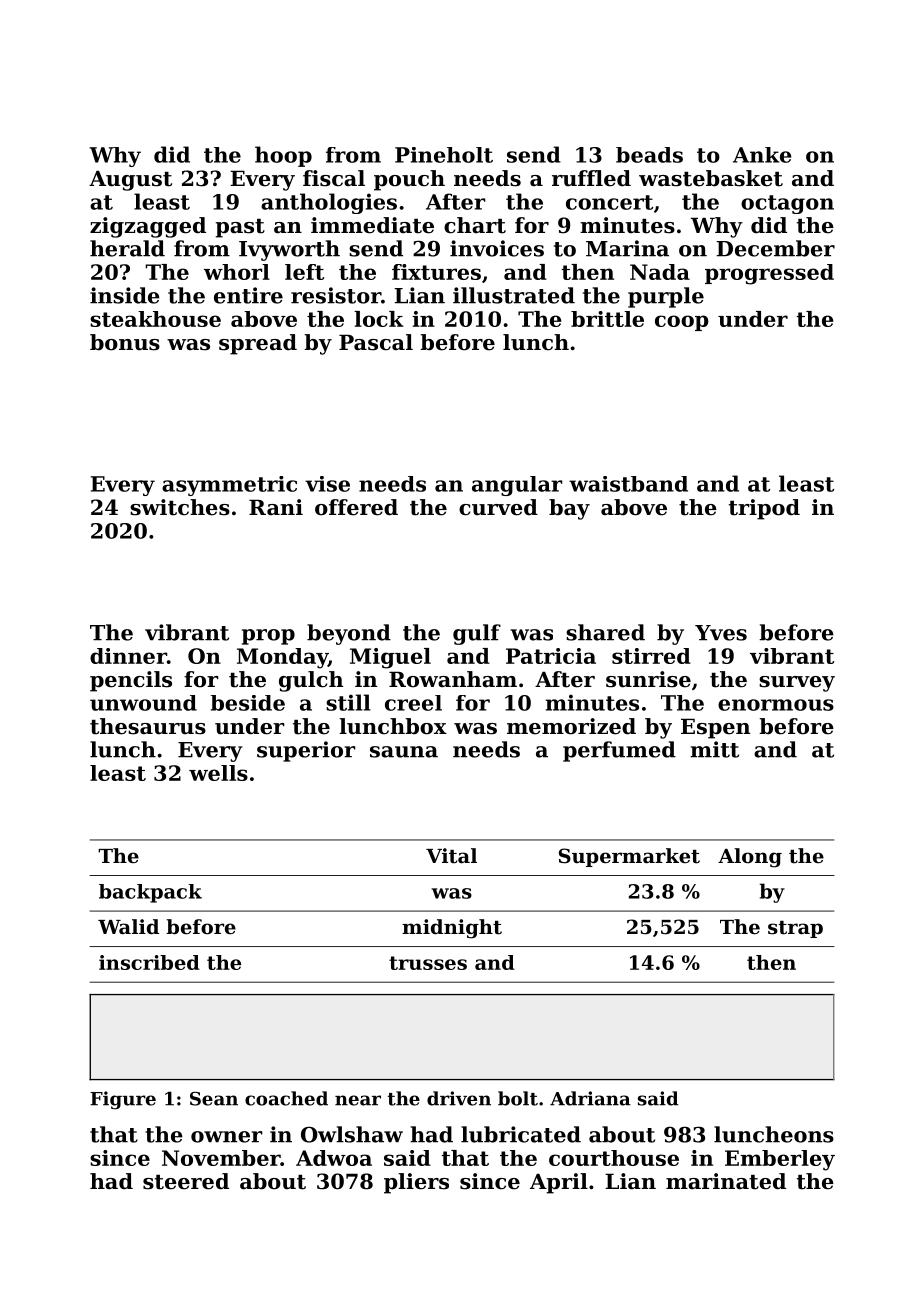 The image size is (924, 1311). I want to click on sauna, so click(404, 752).
